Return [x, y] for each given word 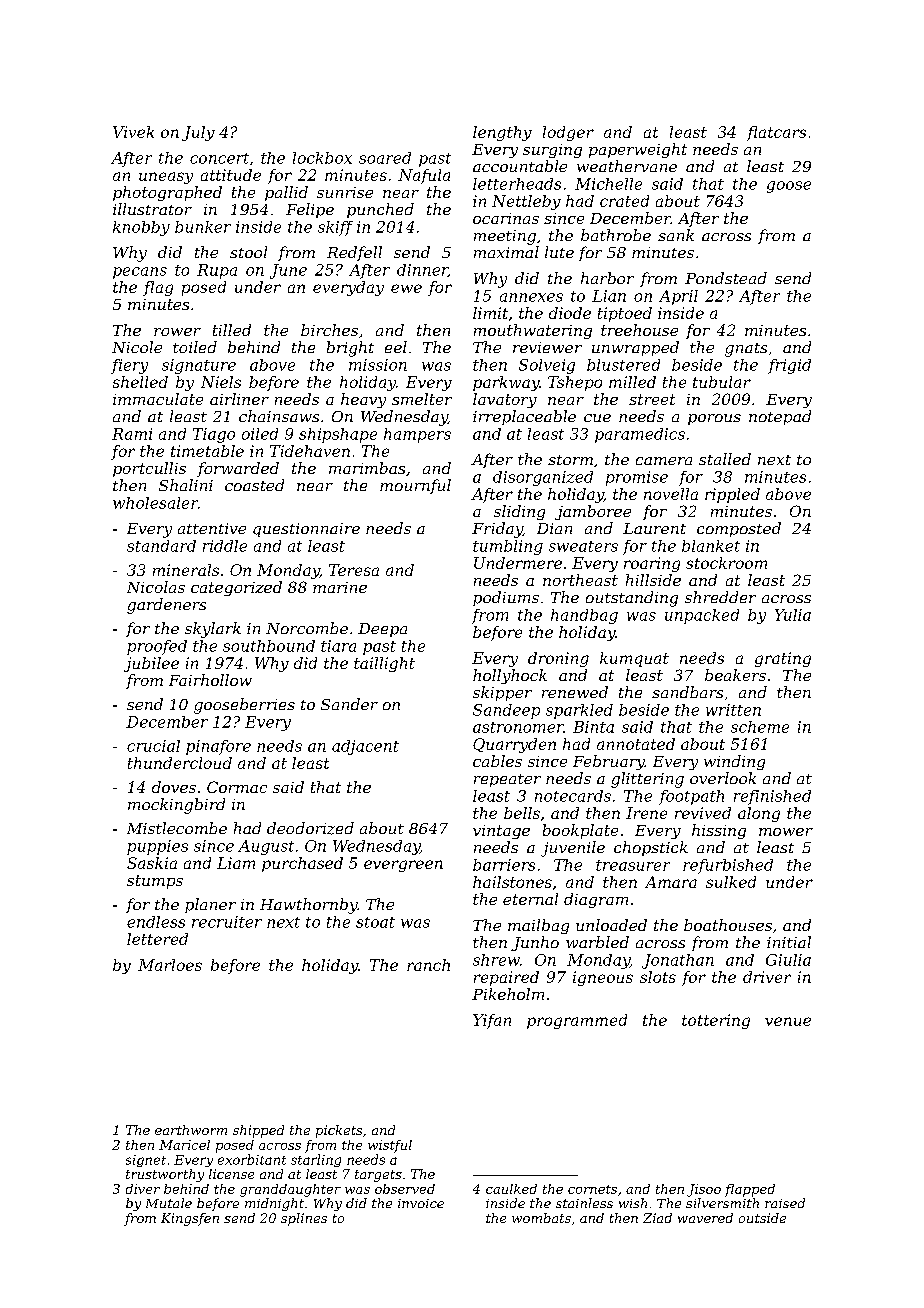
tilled [232, 330]
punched [380, 210]
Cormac [237, 787]
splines [304, 1219]
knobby [141, 228]
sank [676, 235]
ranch [428, 965]
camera [664, 461]
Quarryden [514, 745]
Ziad [657, 1218]
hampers [417, 435]
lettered [157, 939]
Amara [671, 882]
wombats [541, 1218]
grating [783, 659]
